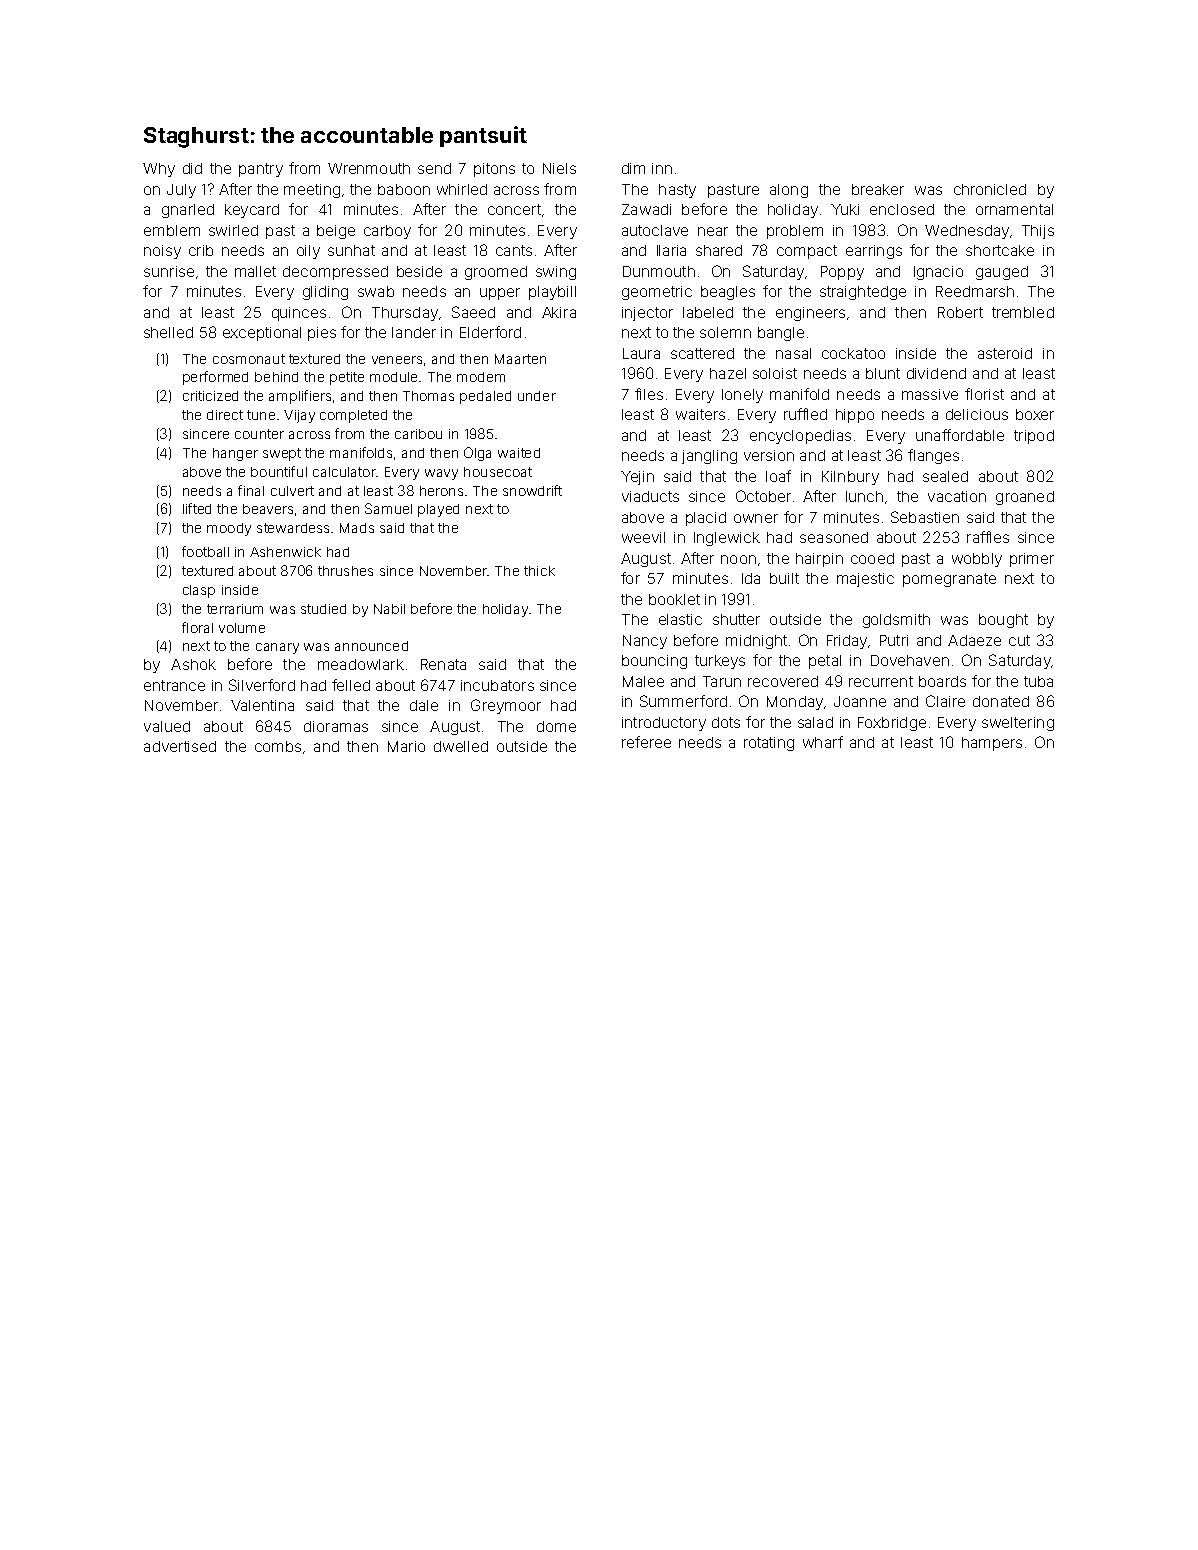 The width and height of the screenshot is (1198, 1550). What do you see at coordinates (418, 434) in the screenshot?
I see `caribou` at bounding box center [418, 434].
